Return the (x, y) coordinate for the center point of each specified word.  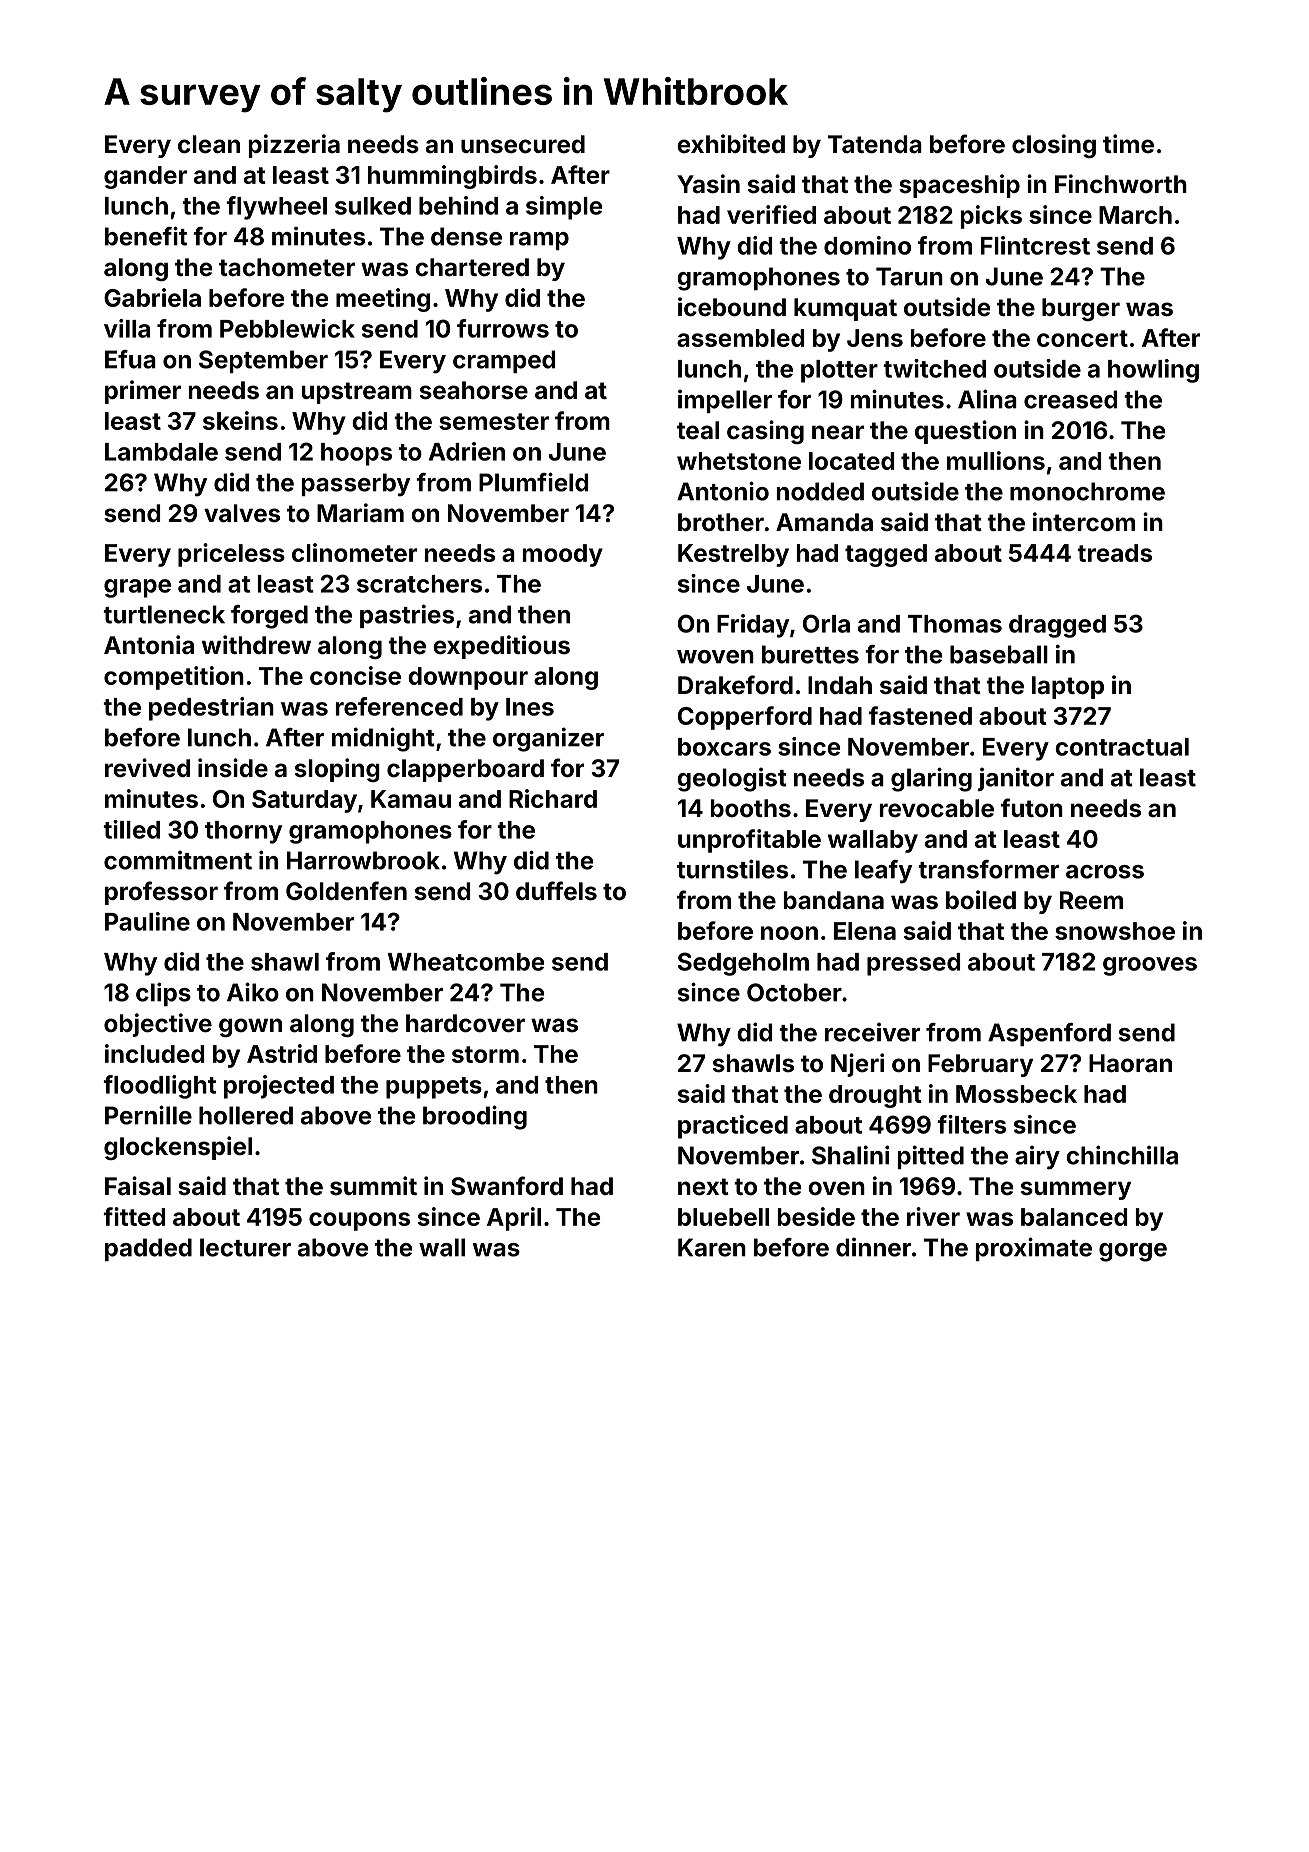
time (1128, 143)
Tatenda (875, 144)
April (514, 1219)
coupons (359, 1221)
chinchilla (1122, 1155)
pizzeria (294, 146)
